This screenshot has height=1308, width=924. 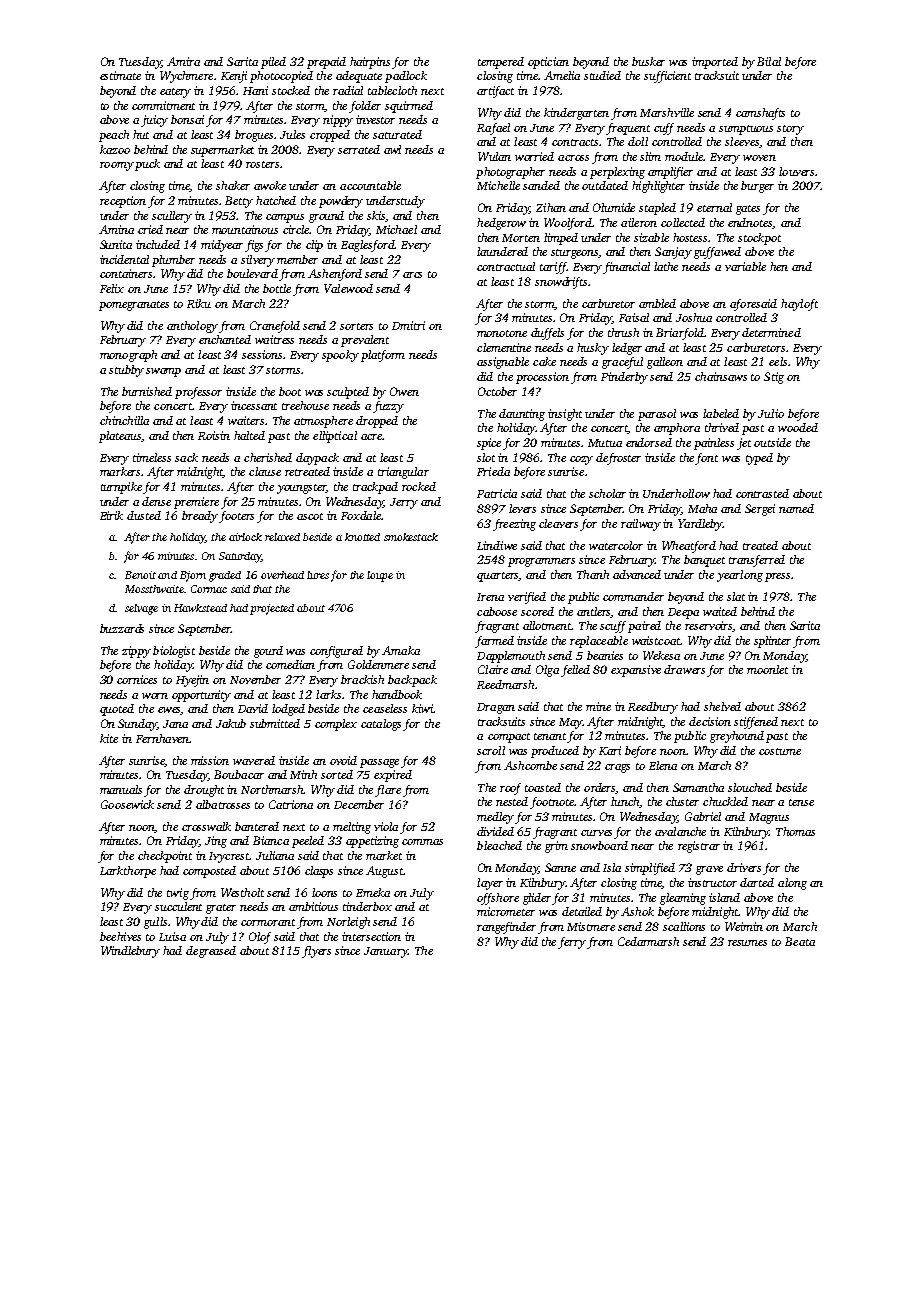 I want to click on hayloft, so click(x=799, y=305).
